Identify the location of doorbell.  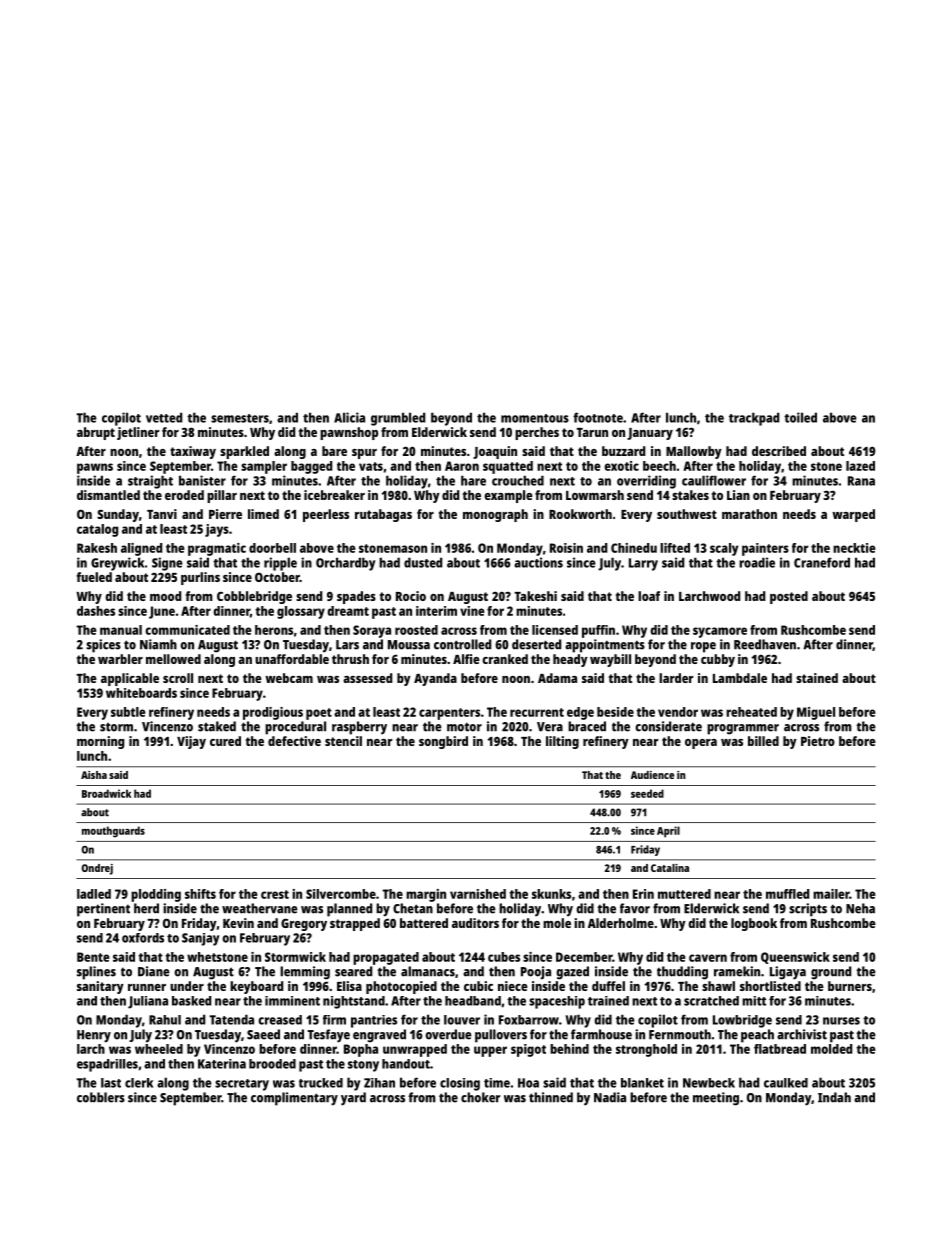
(272, 548).
